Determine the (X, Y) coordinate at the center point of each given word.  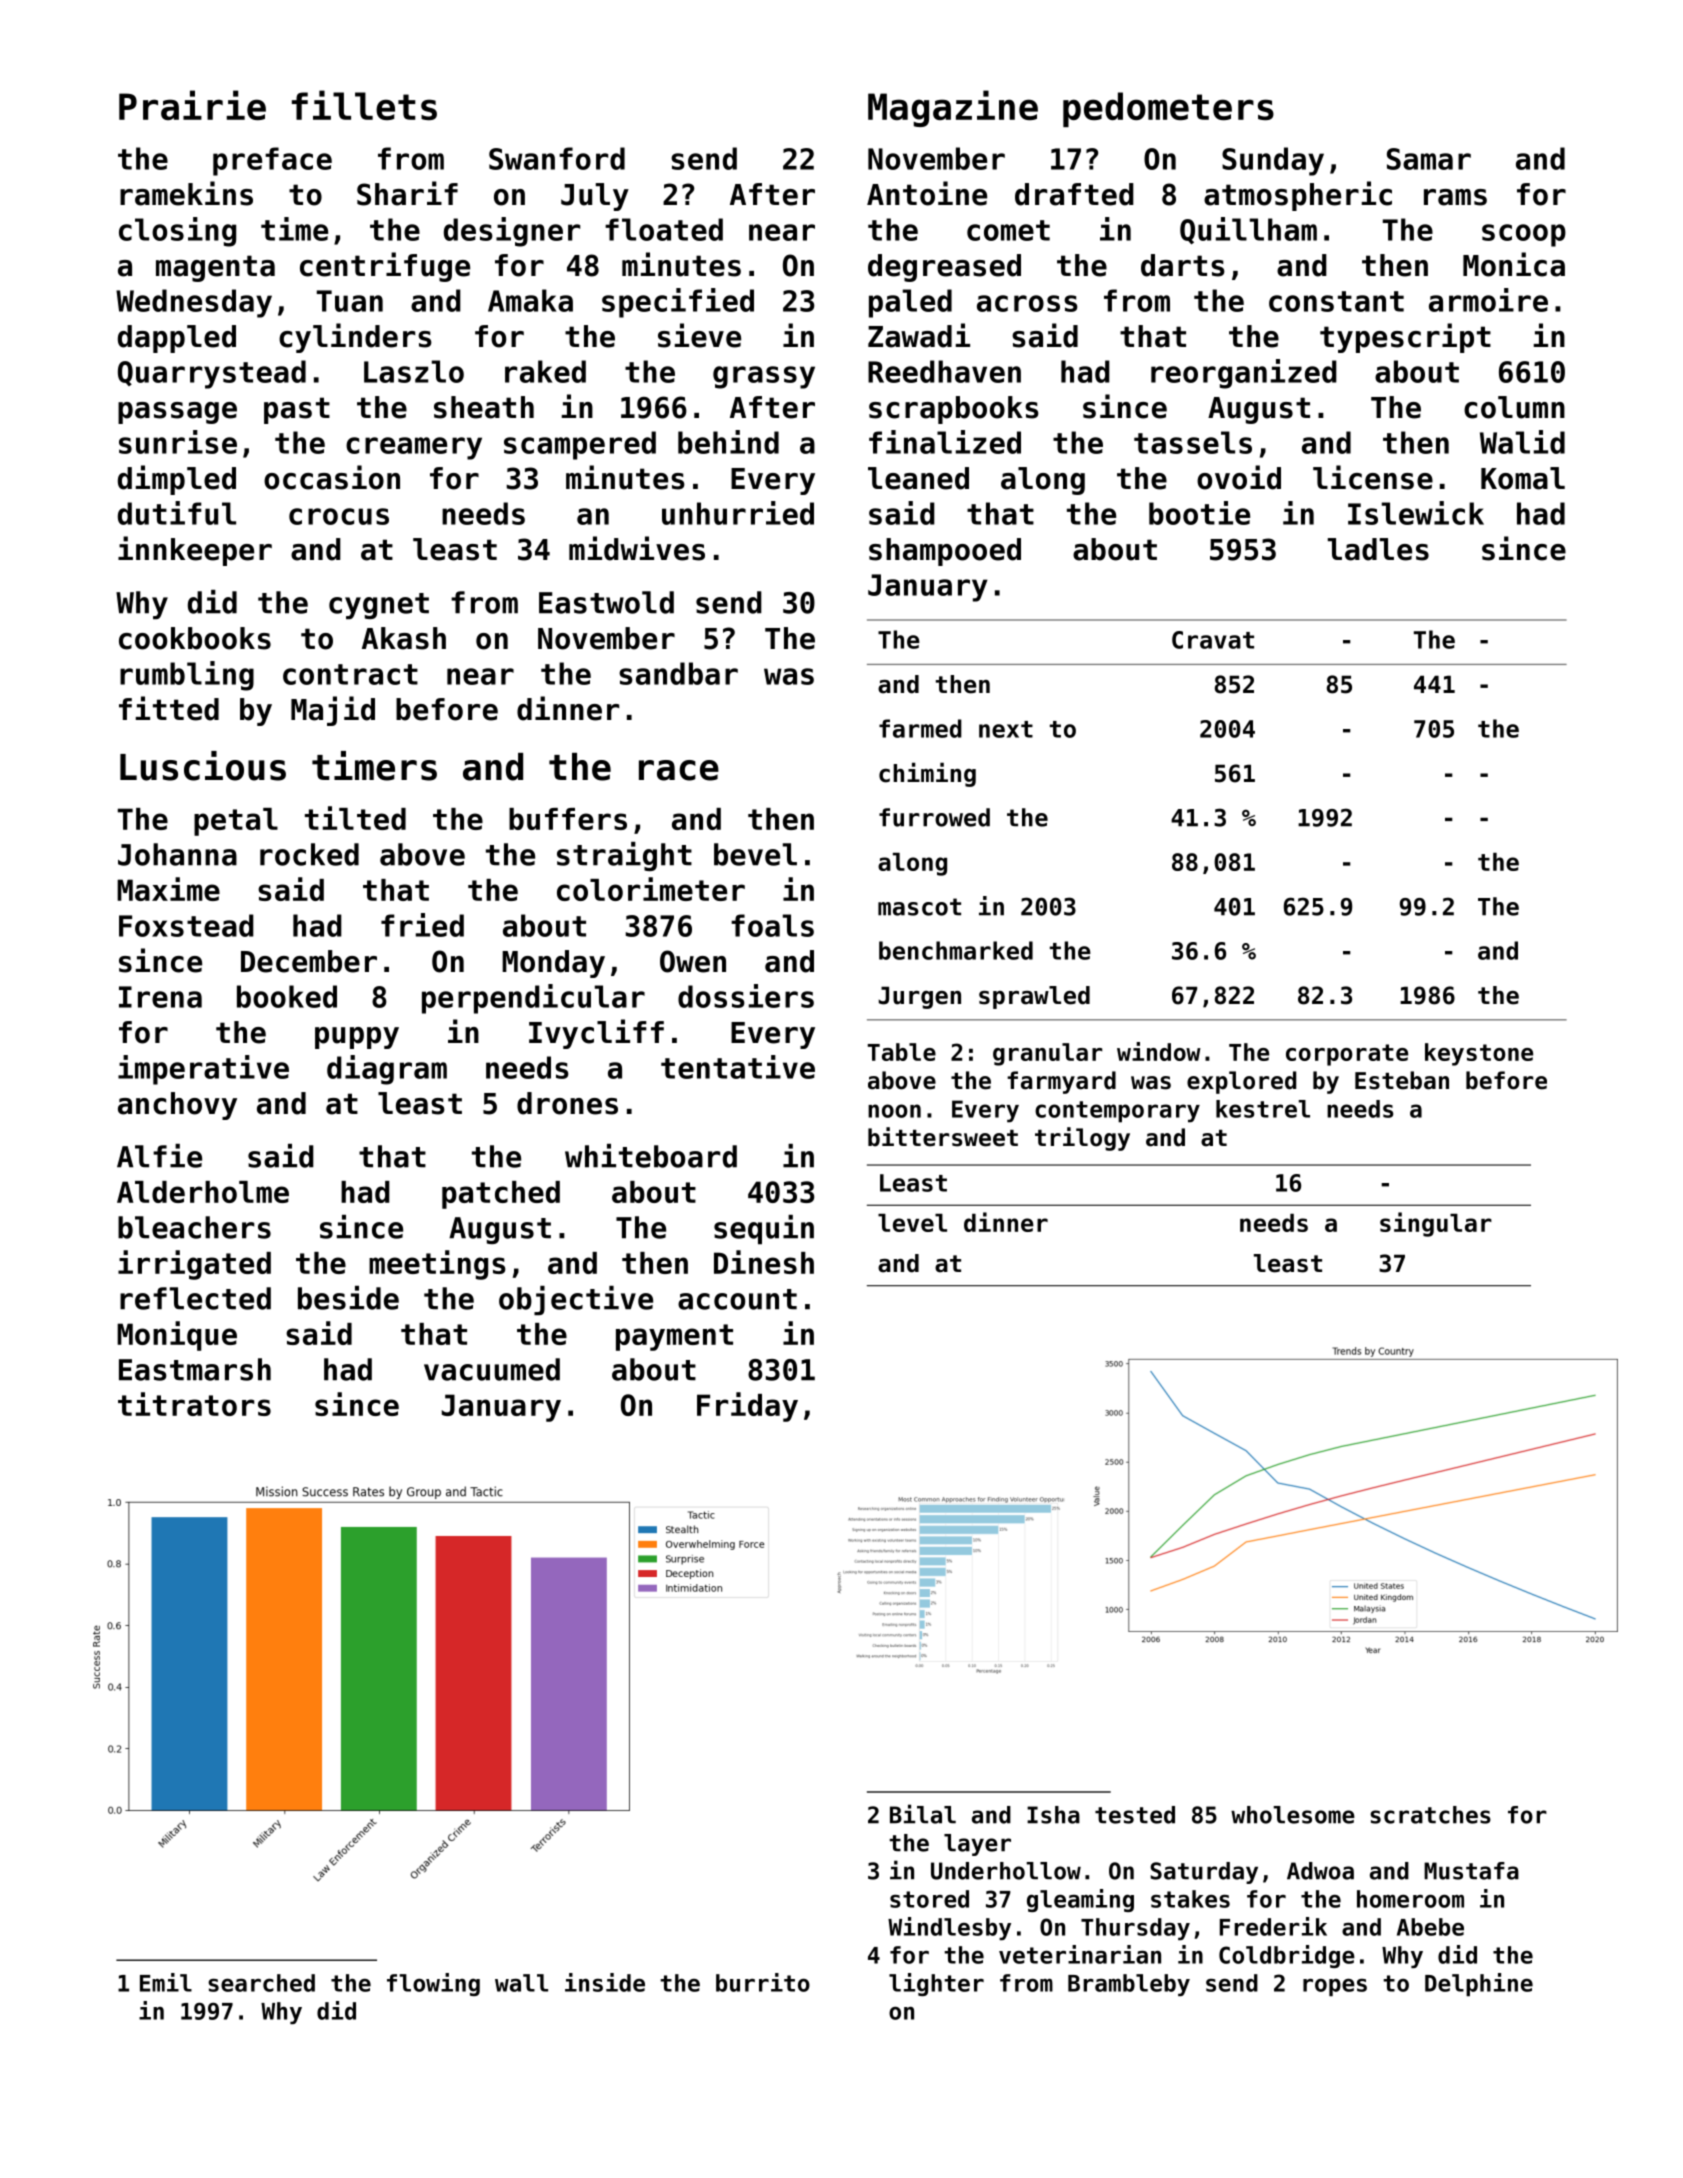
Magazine (953, 108)
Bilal (923, 1814)
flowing (433, 1984)
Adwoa (1320, 1871)
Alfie (159, 1156)
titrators (194, 1404)
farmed (920, 728)
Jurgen (920, 997)
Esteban (1402, 1080)
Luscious (203, 766)
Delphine (1479, 1984)
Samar (1429, 159)
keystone (1479, 1054)
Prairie (192, 105)
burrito (763, 1982)
